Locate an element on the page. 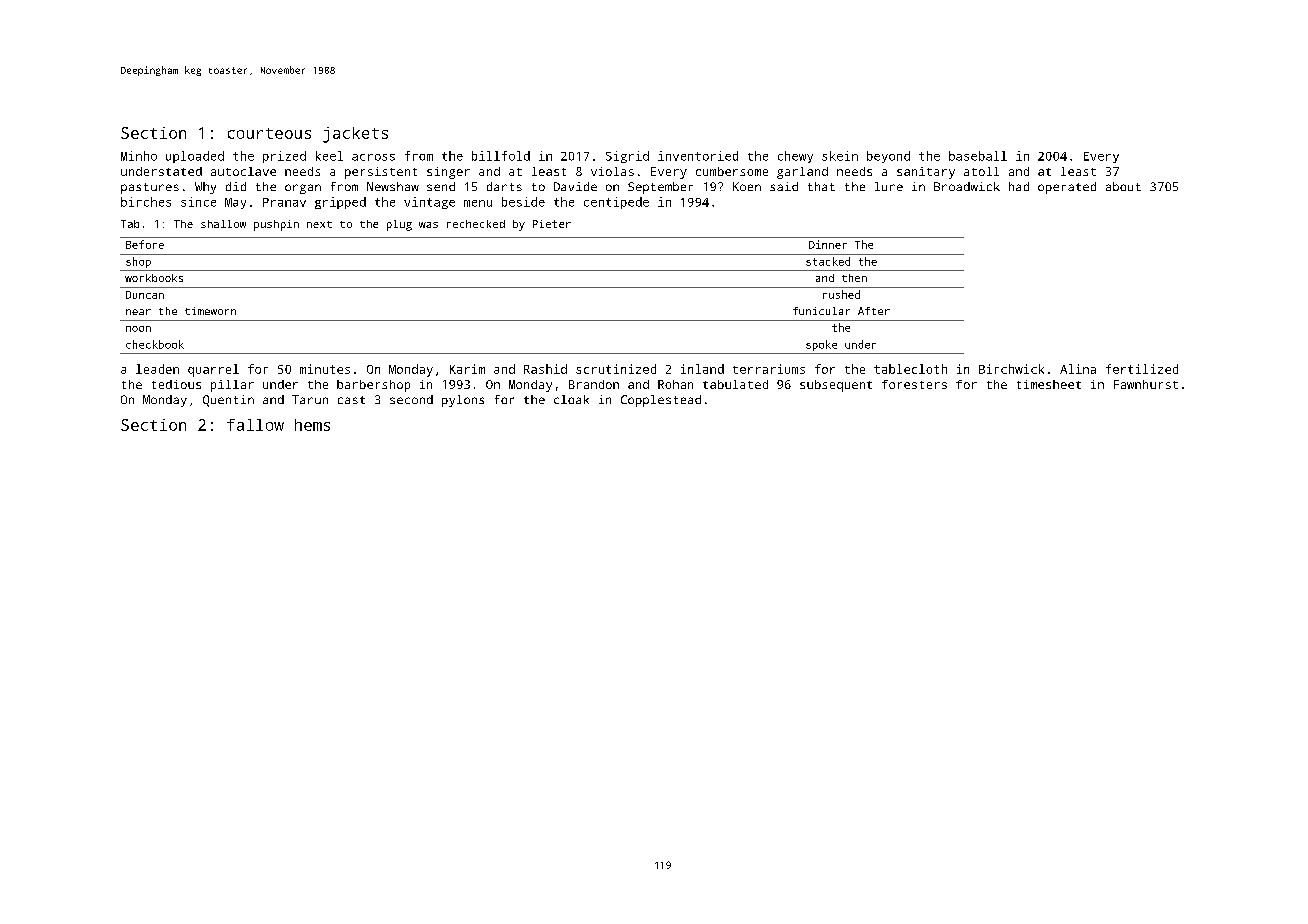 This page has width=1308, height=924. baseball is located at coordinates (978, 156).
